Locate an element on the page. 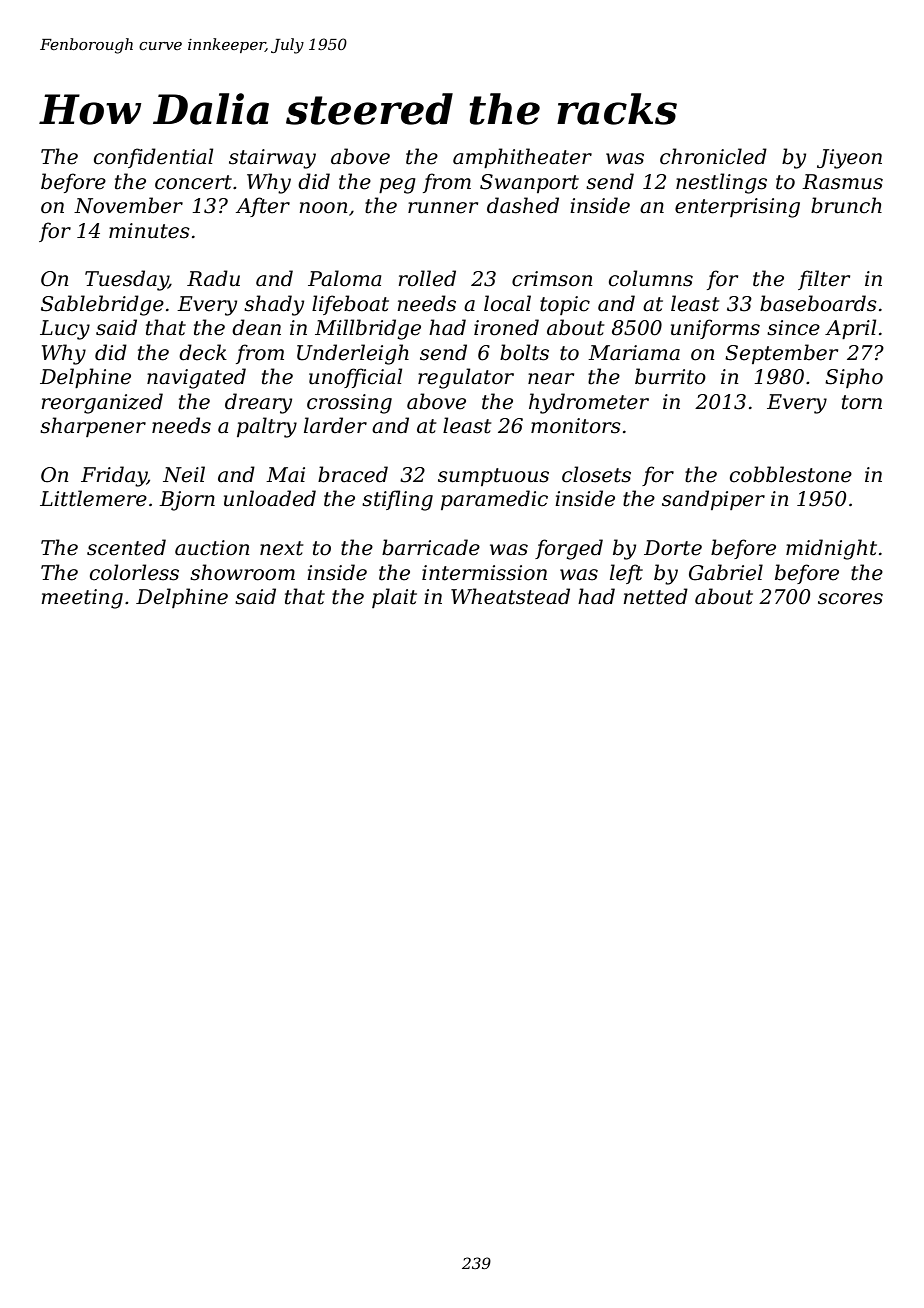  enterprising is located at coordinates (737, 208).
